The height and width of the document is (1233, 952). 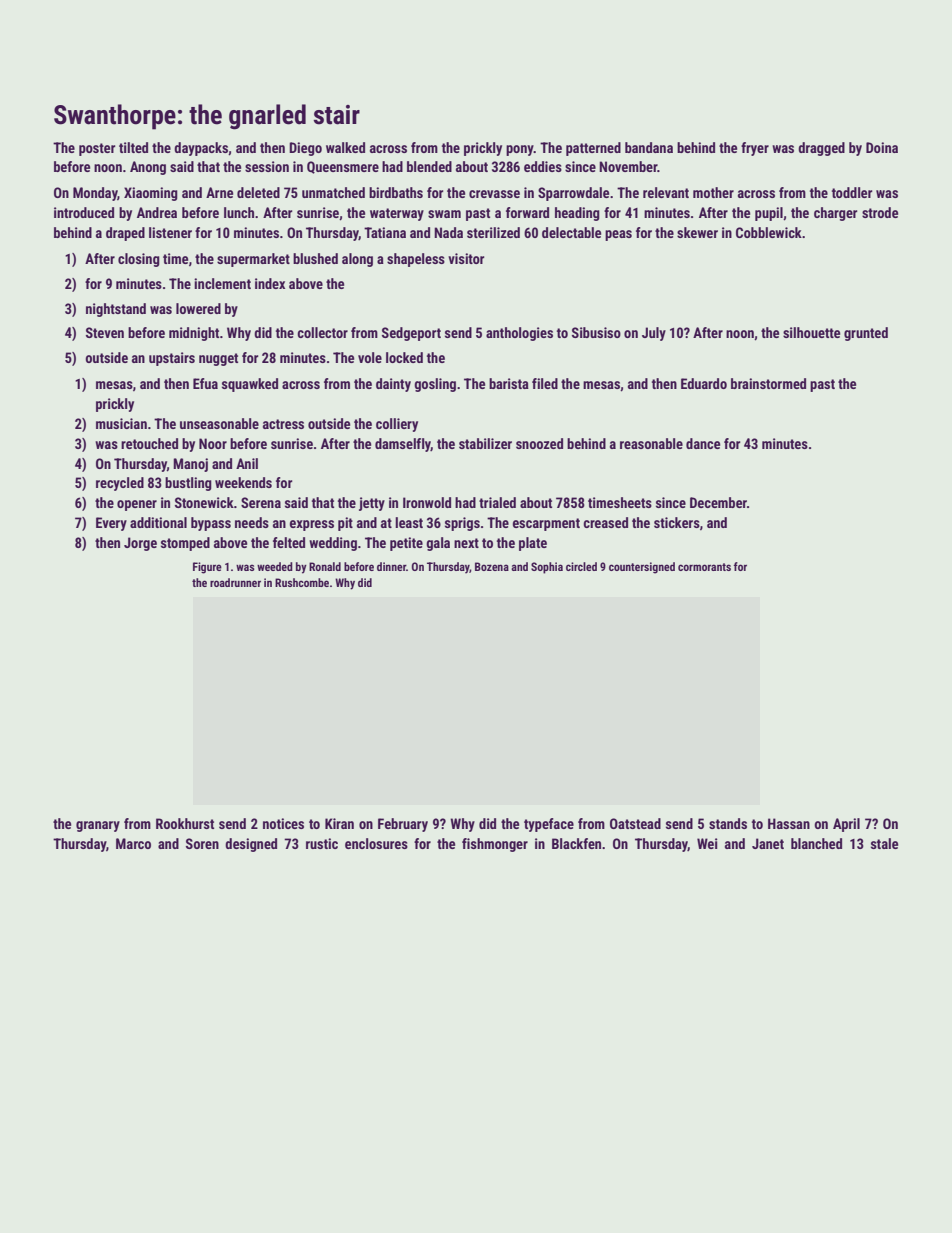 What do you see at coordinates (880, 212) in the document?
I see `strode` at bounding box center [880, 212].
